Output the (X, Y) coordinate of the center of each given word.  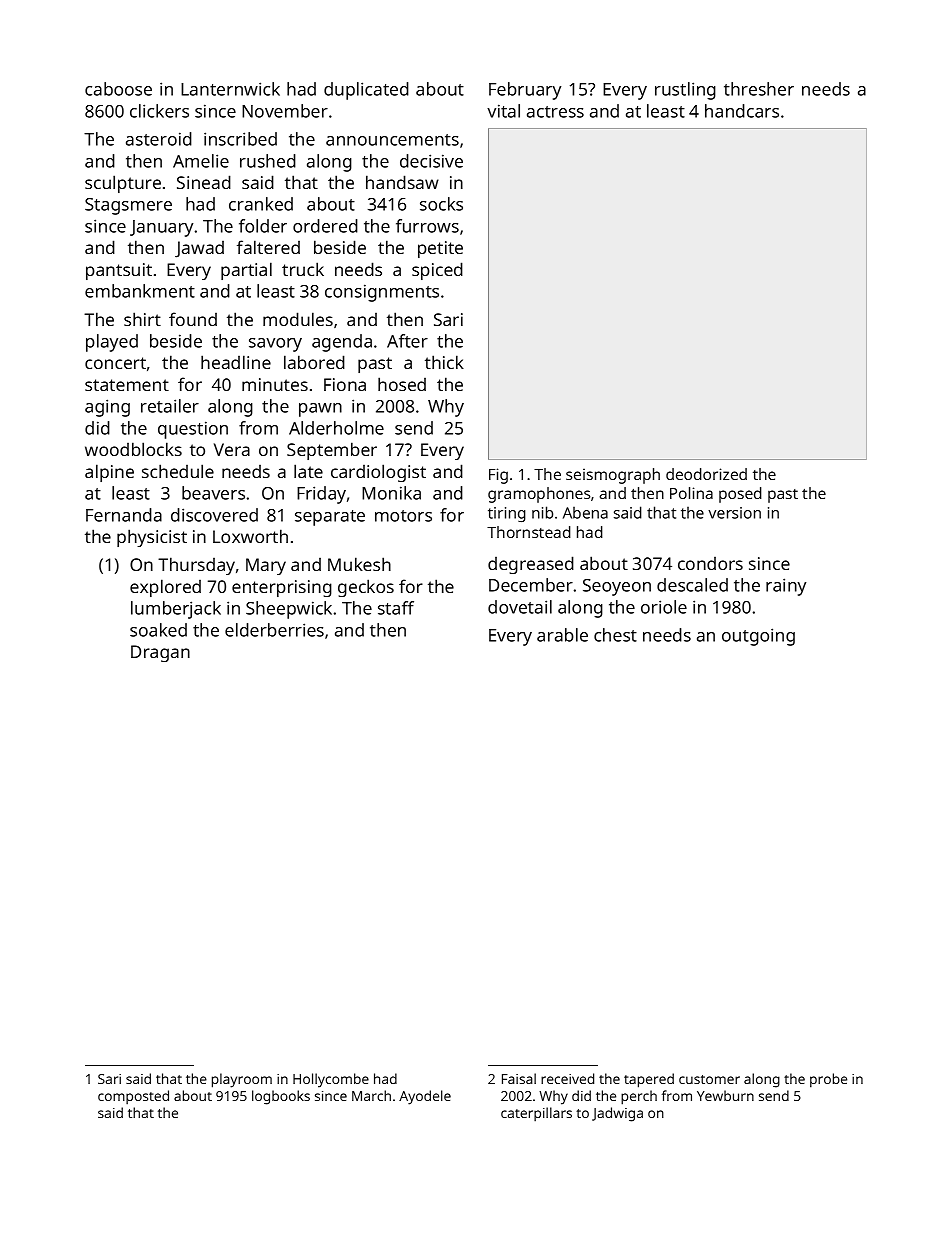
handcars (742, 111)
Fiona (345, 384)
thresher (759, 89)
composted (133, 1097)
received (567, 1078)
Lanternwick (230, 89)
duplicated (366, 91)
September (332, 451)
